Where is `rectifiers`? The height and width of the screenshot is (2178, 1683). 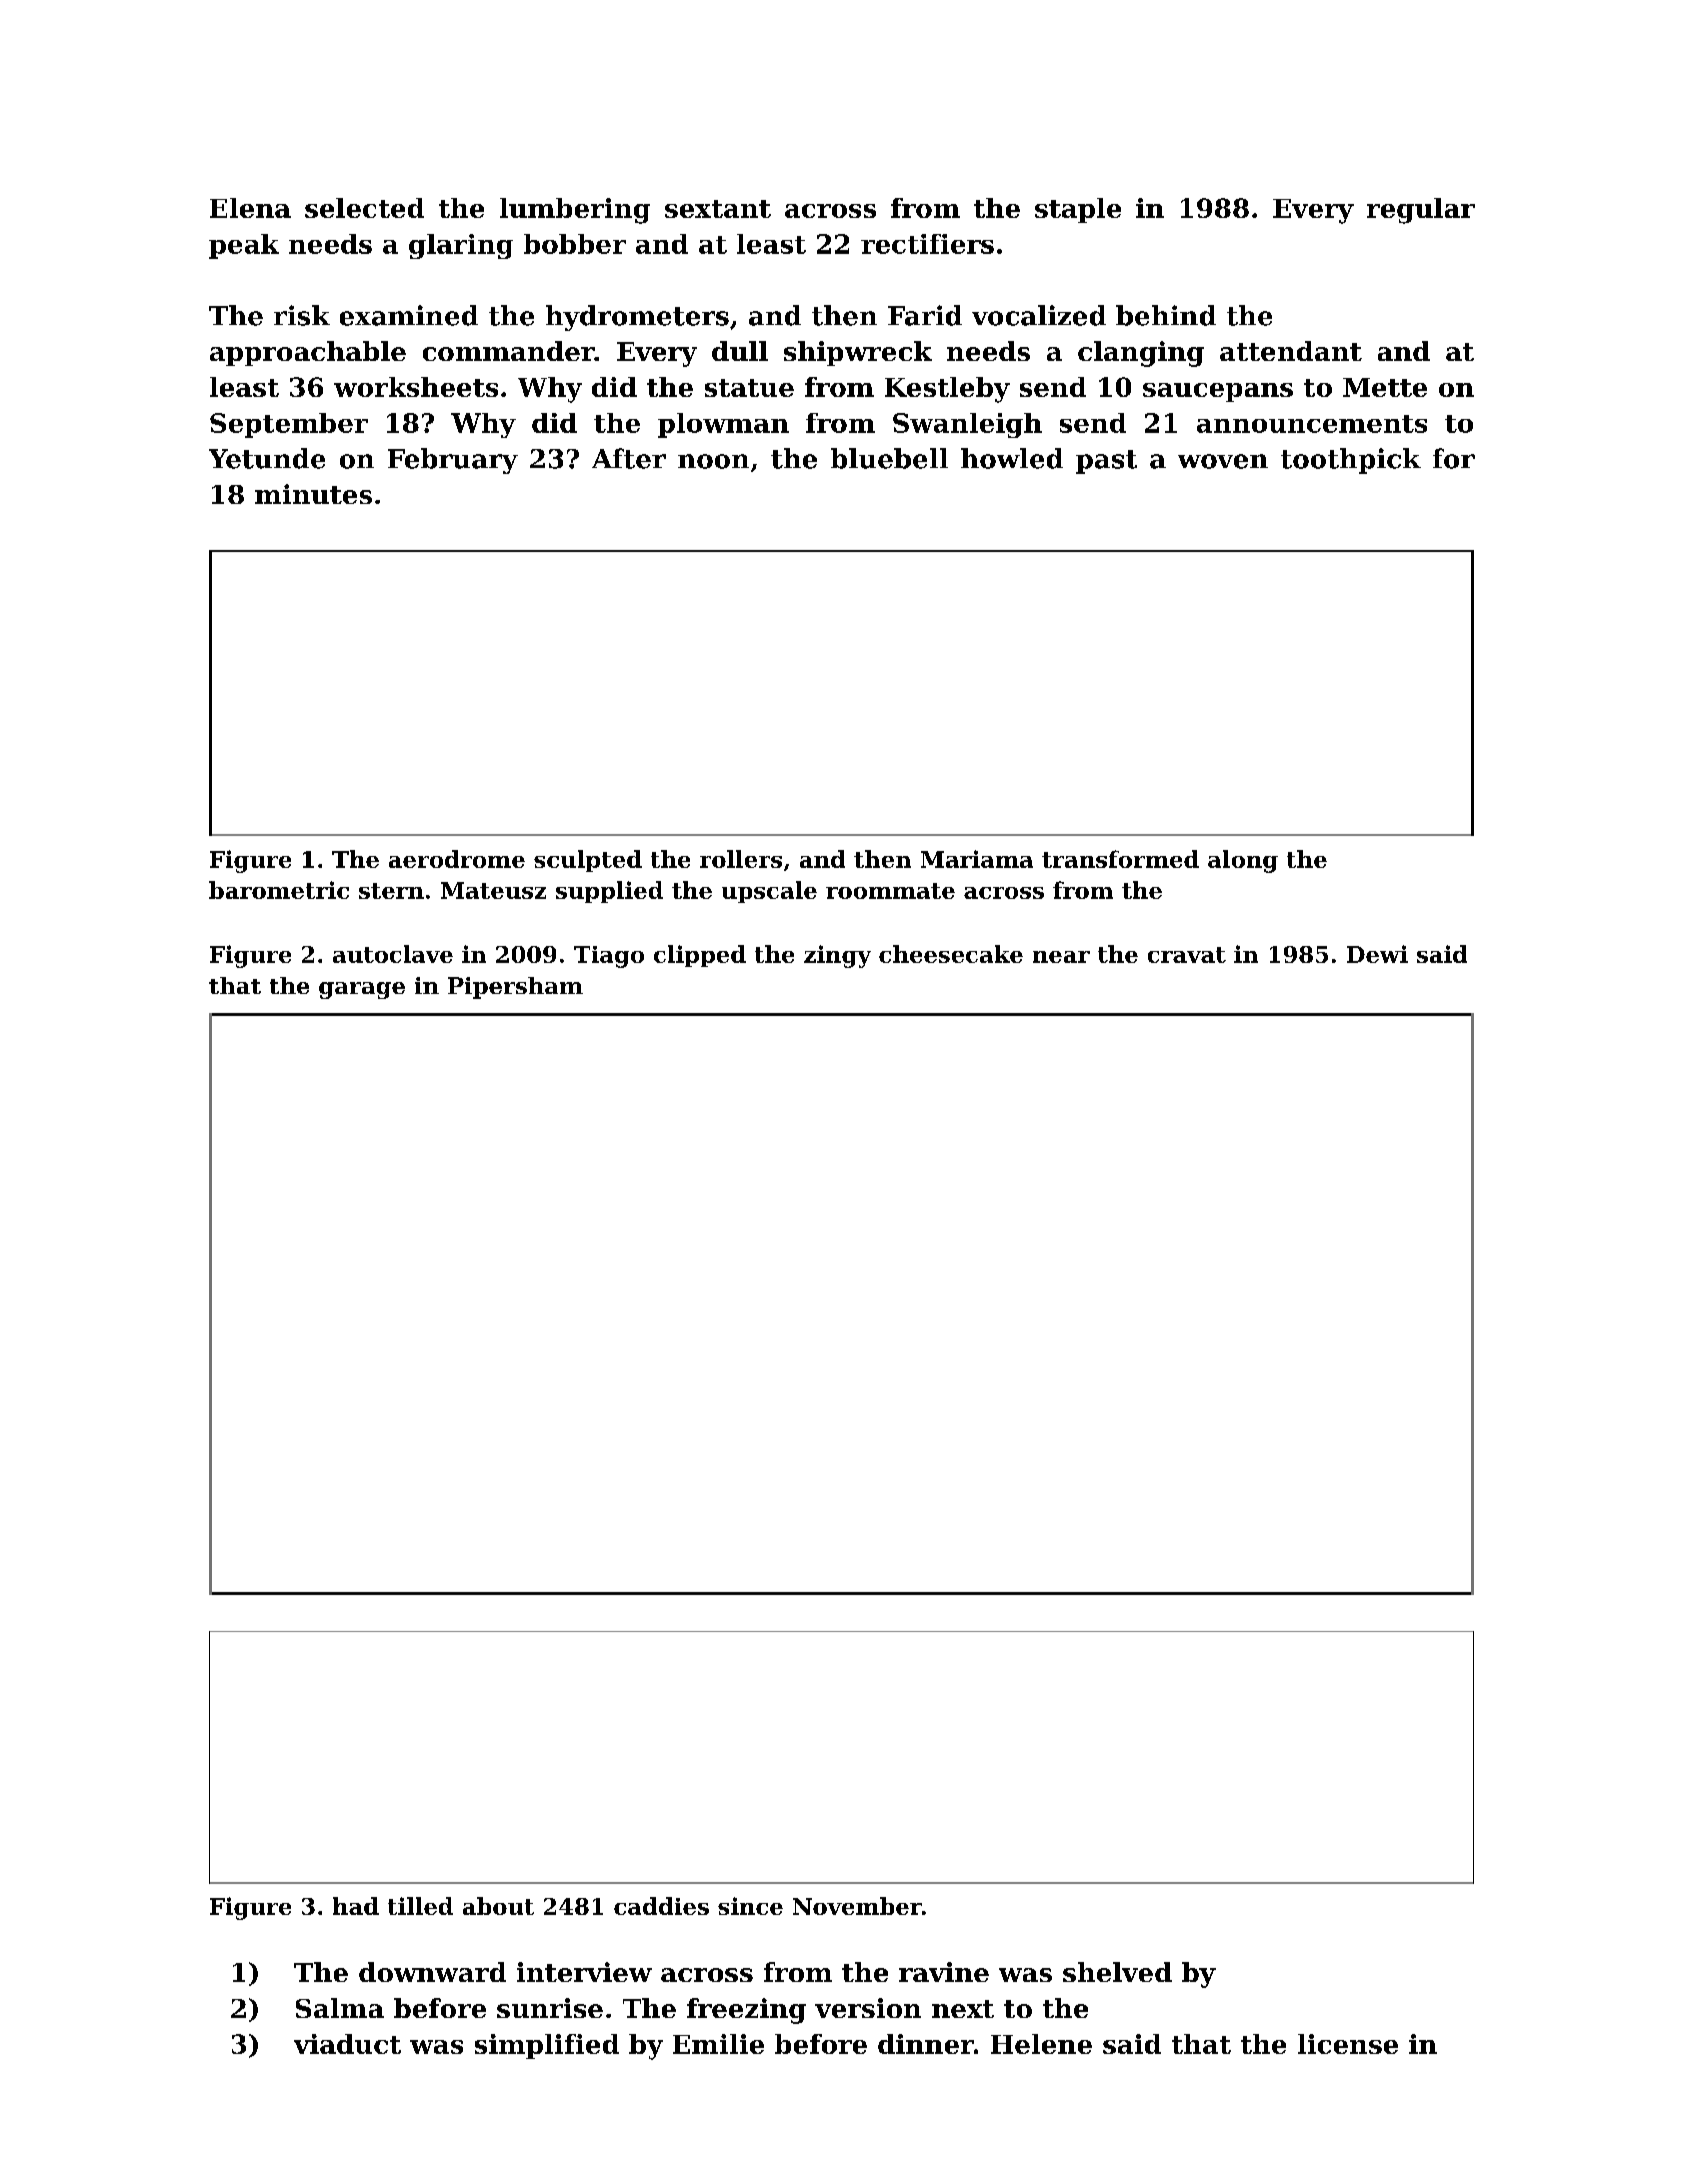
rectifiers is located at coordinates (927, 244).
